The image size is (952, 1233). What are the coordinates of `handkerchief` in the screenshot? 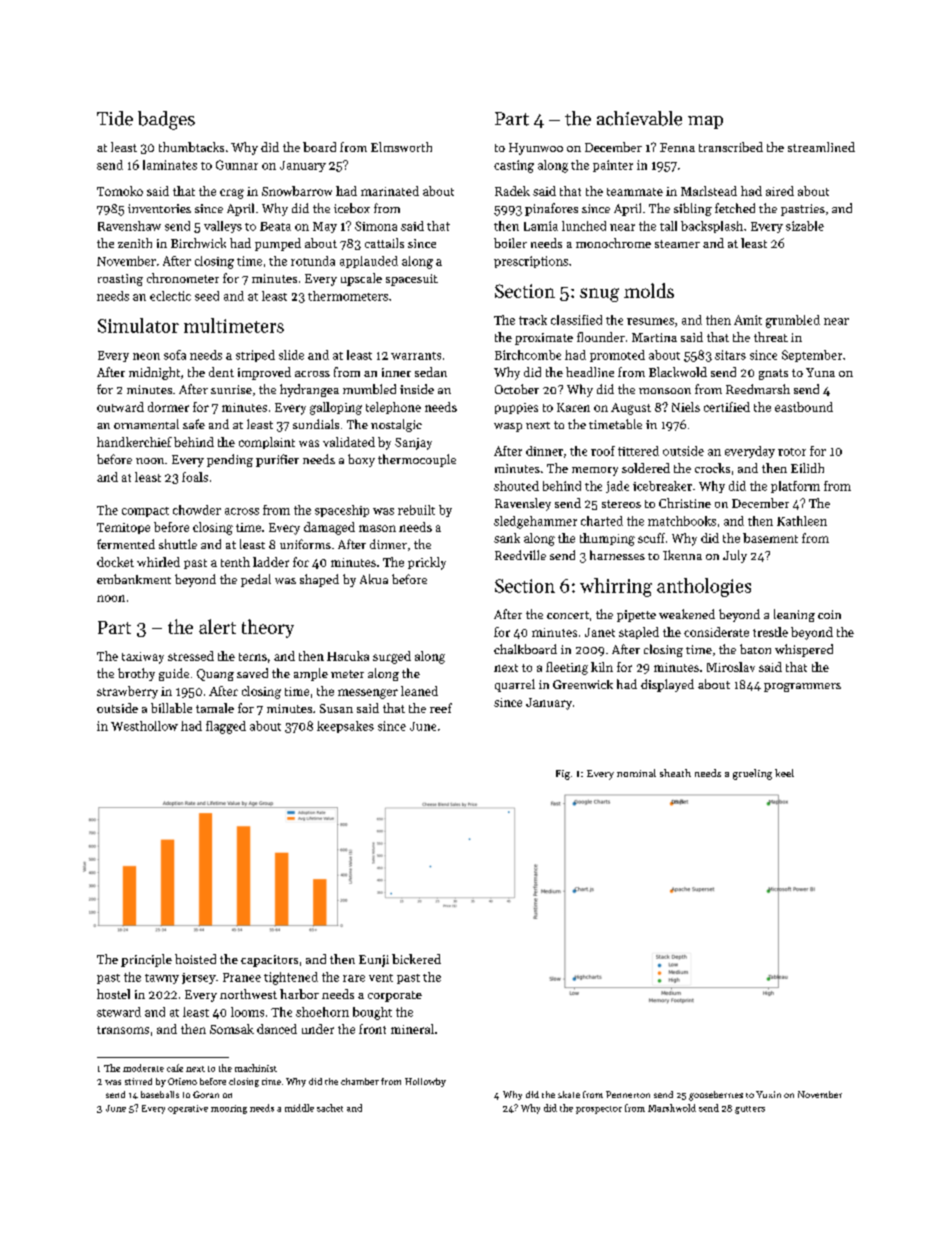 It's located at (134, 442).
